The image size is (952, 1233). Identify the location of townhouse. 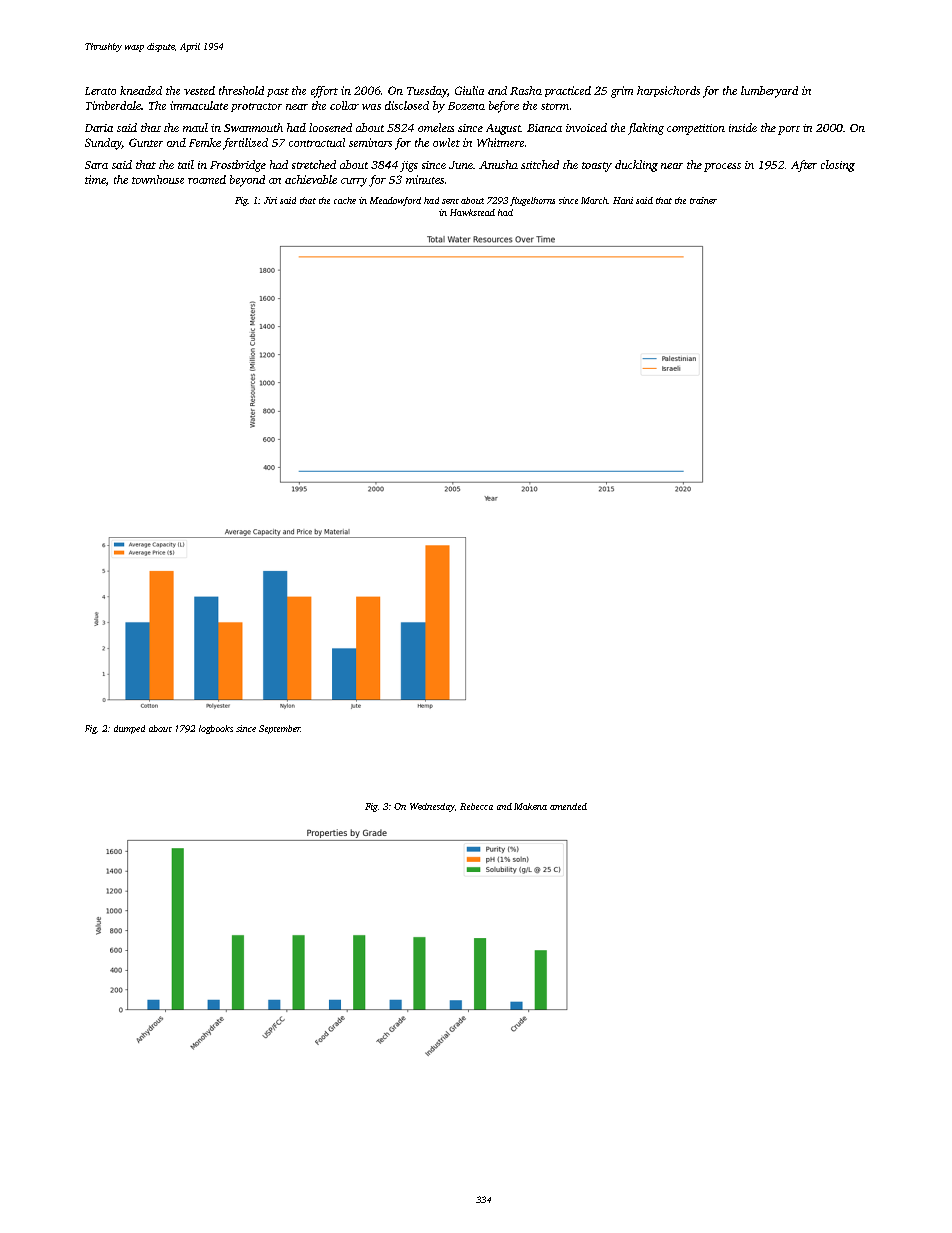
(158, 179).
